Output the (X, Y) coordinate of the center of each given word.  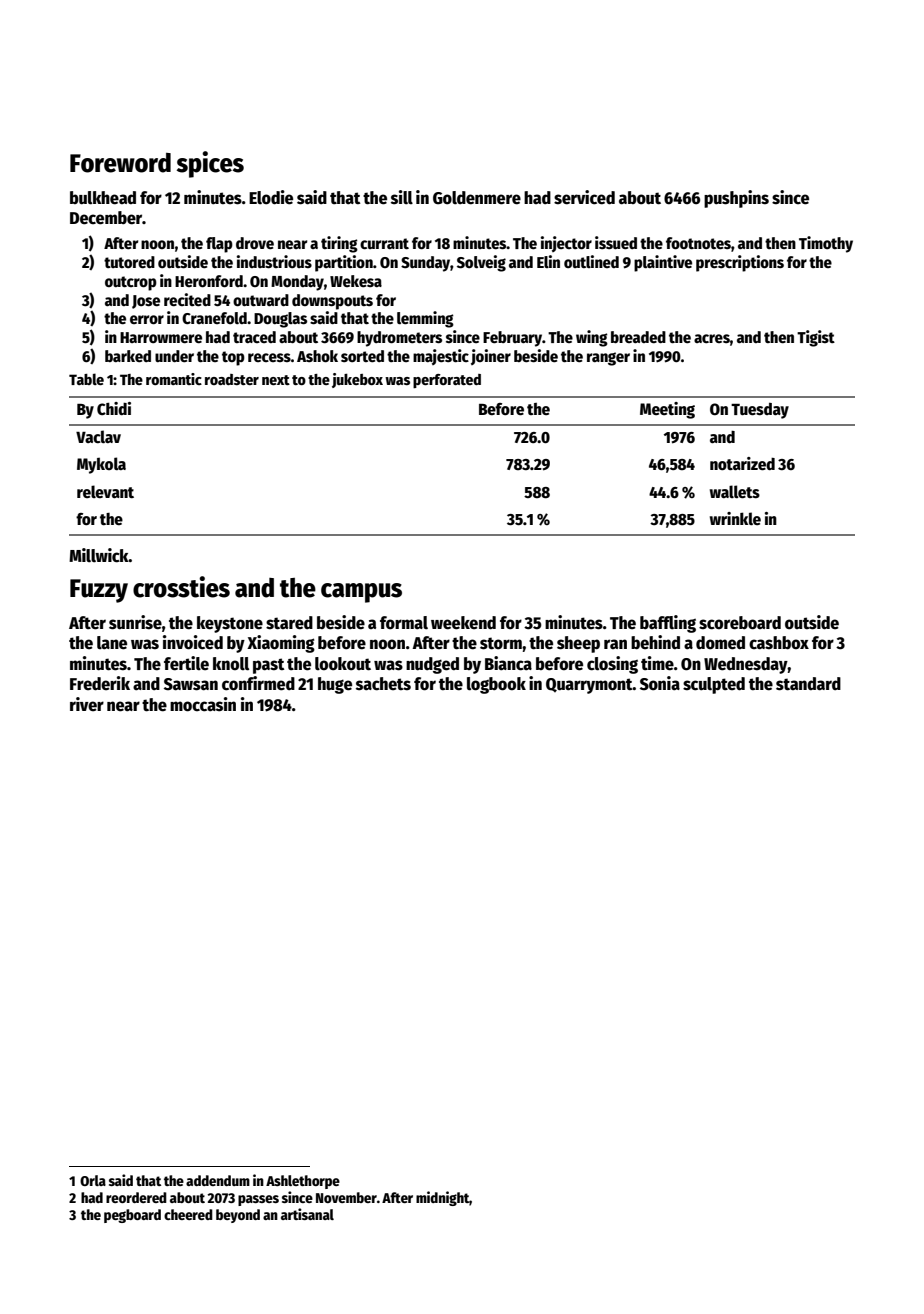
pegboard (132, 1216)
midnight (442, 1198)
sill (402, 197)
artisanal (307, 1214)
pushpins (736, 199)
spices (210, 164)
